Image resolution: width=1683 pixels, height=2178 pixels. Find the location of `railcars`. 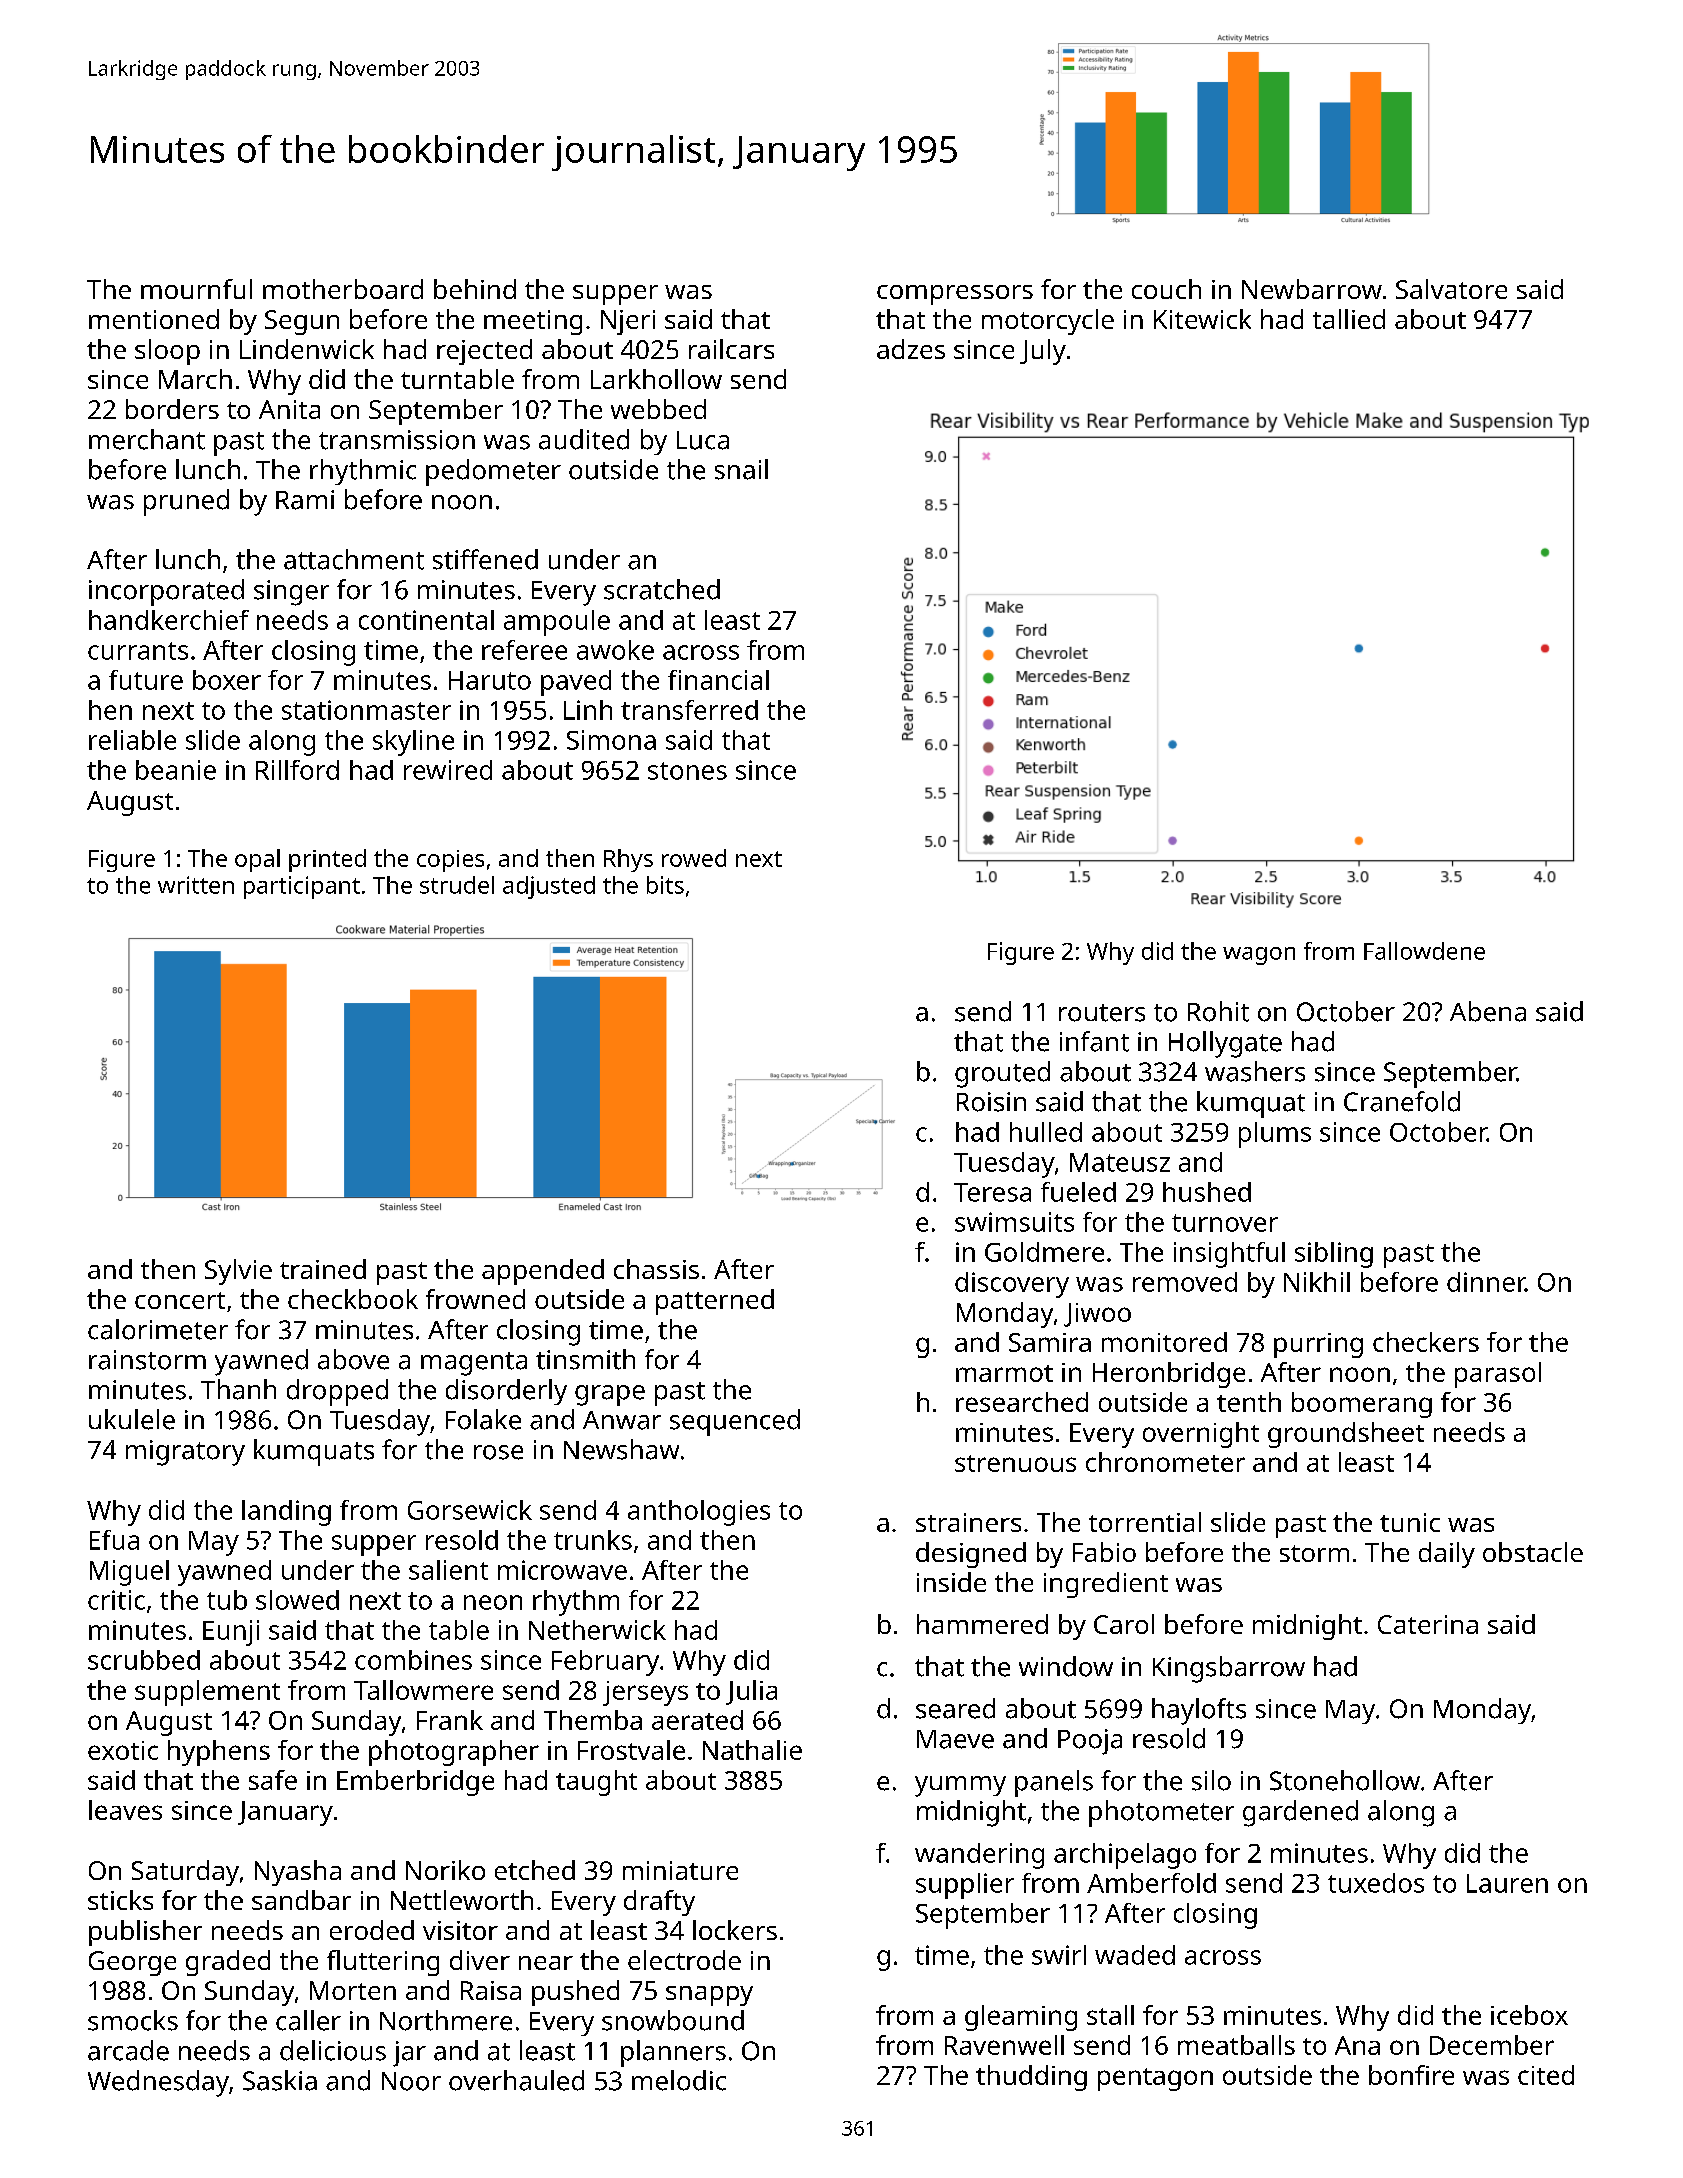

railcars is located at coordinates (731, 349).
